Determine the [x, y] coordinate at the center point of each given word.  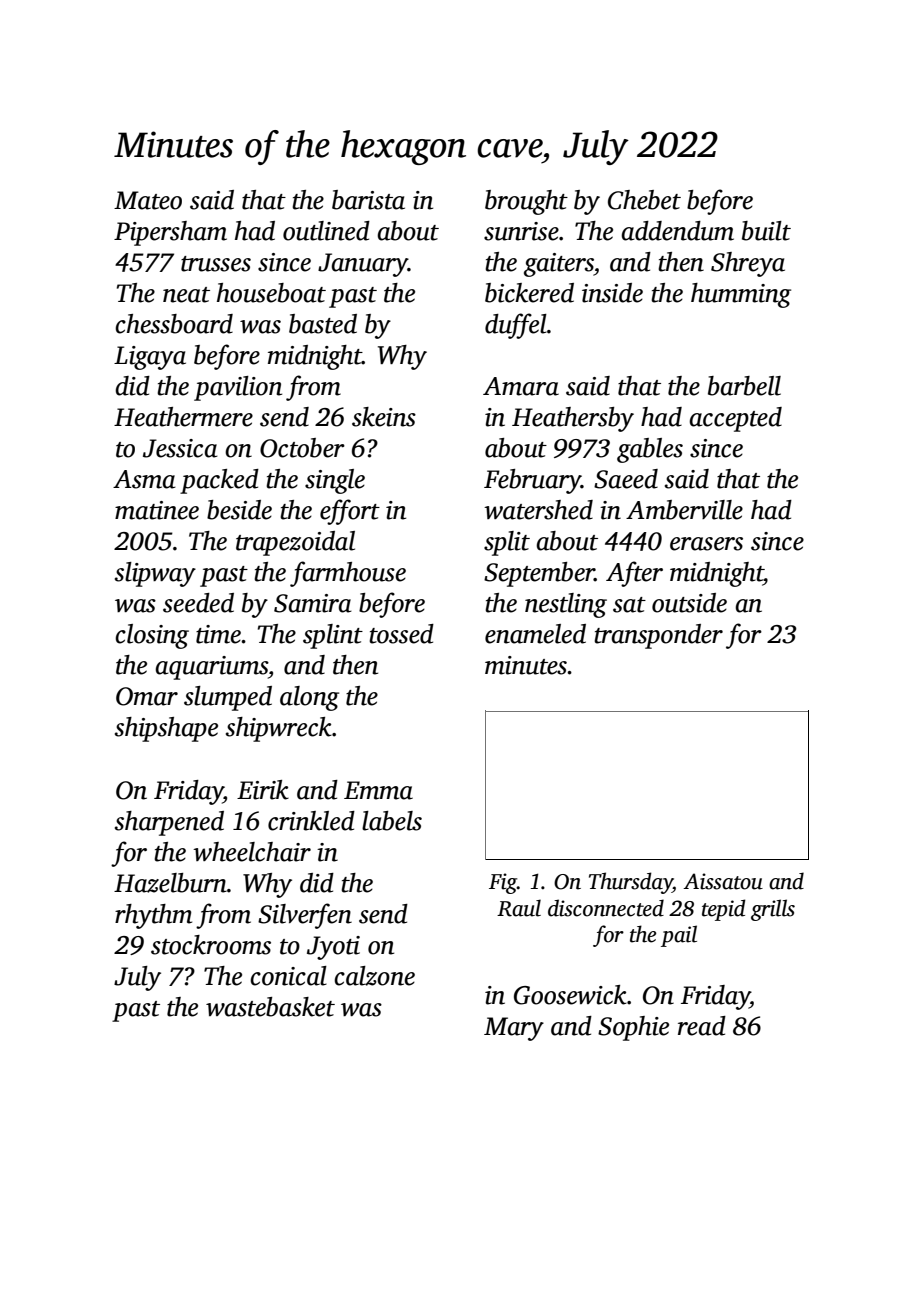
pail [679, 936]
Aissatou [723, 881]
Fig [503, 883]
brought [526, 202]
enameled [535, 634]
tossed [401, 634]
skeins [384, 417]
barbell [744, 386]
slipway [155, 574]
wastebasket [270, 1007]
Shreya [748, 264]
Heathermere [183, 417]
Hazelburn [170, 883]
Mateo [148, 200]
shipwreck [279, 729]
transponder [658, 636]
